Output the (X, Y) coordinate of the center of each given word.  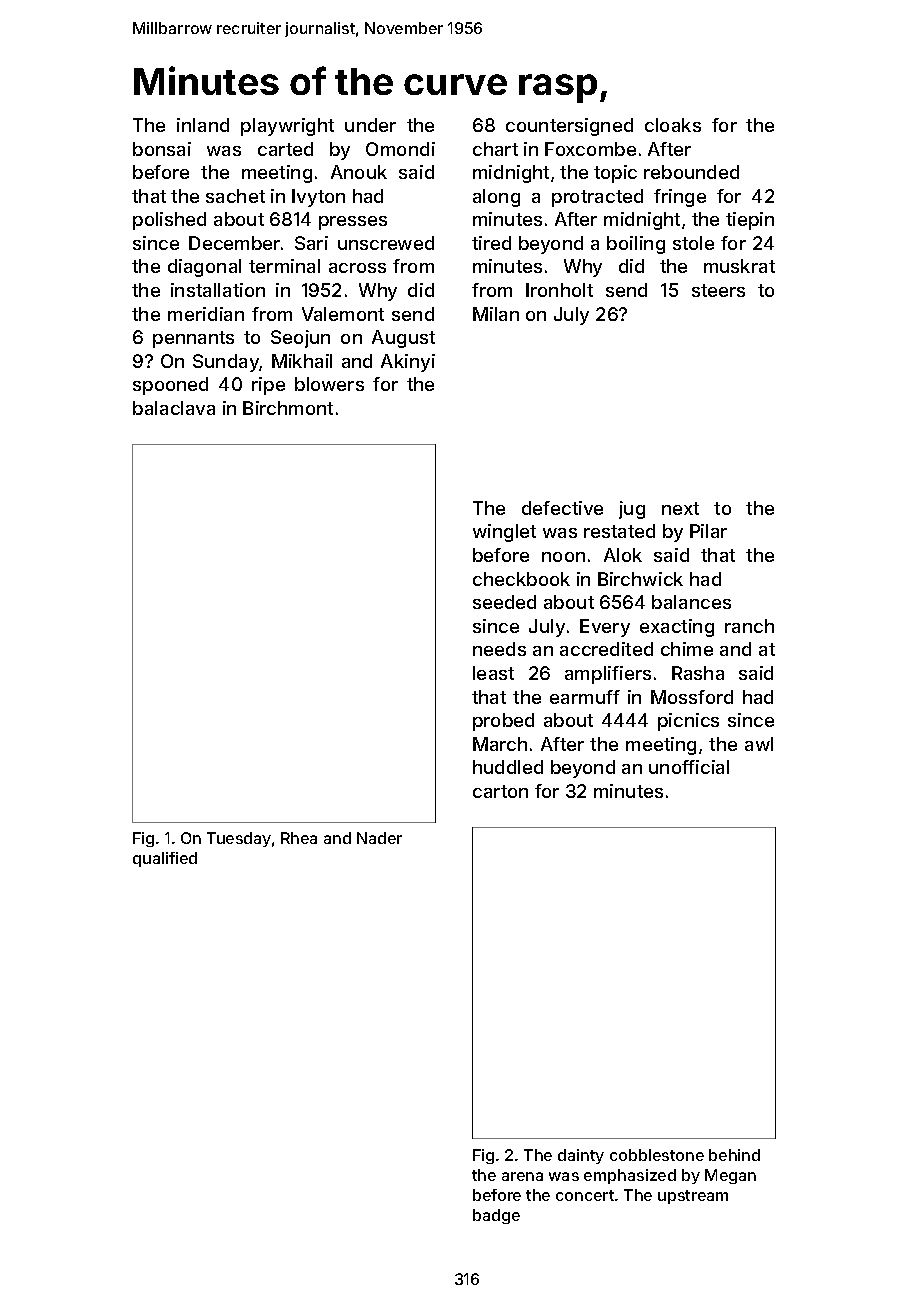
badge (496, 1216)
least (493, 673)
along (496, 198)
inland (203, 125)
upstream (693, 1197)
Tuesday (239, 839)
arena (522, 1176)
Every (605, 628)
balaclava (174, 408)
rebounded (691, 172)
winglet (504, 533)
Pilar (708, 531)
